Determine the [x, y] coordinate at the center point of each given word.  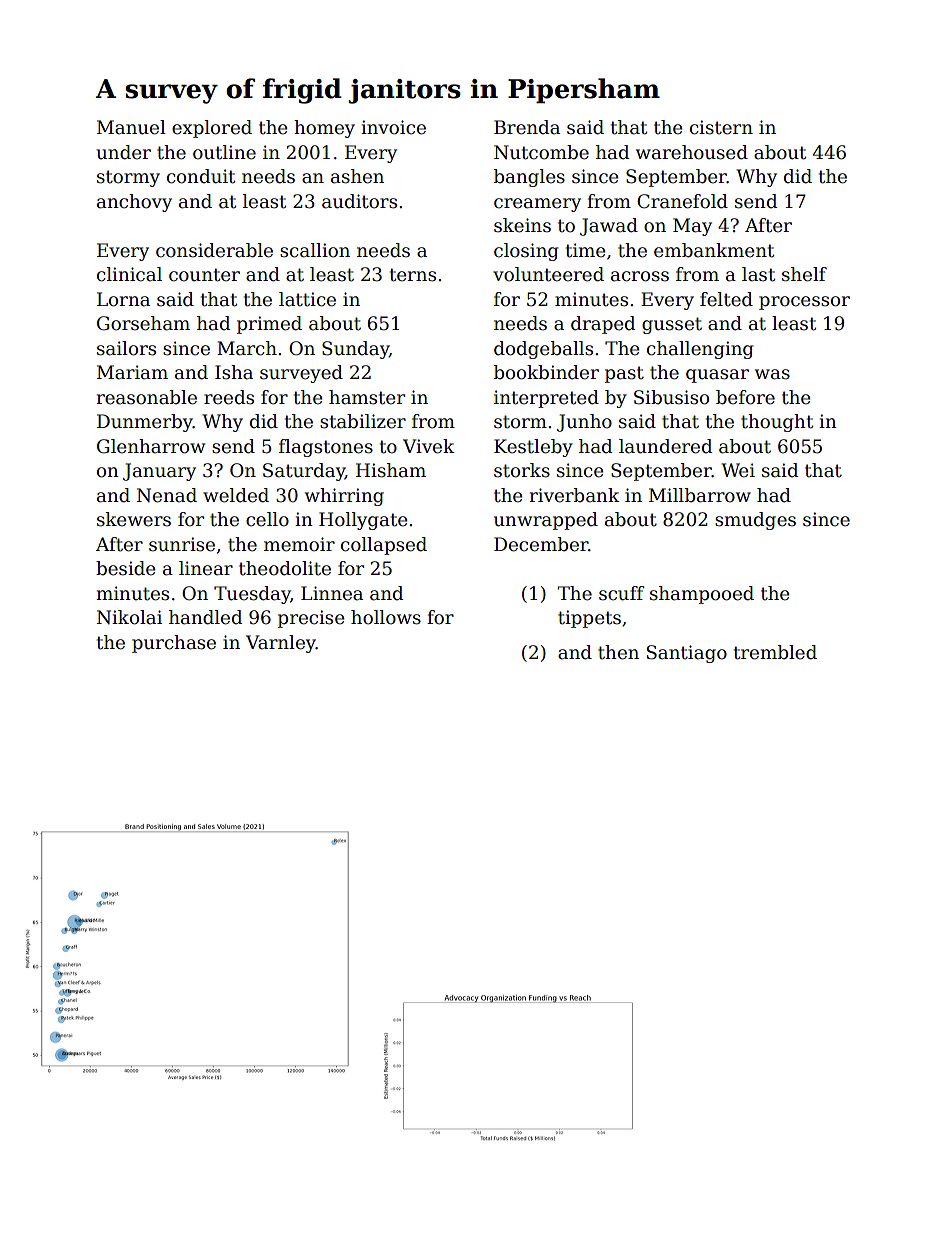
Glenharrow [151, 446]
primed [269, 325]
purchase [174, 644]
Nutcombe [541, 152]
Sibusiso [671, 397]
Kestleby [533, 448]
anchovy [134, 203]
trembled [775, 652]
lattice [307, 299]
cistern [721, 127]
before [745, 397]
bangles [529, 178]
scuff [622, 593]
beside [126, 568]
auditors [359, 201]
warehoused [692, 152]
